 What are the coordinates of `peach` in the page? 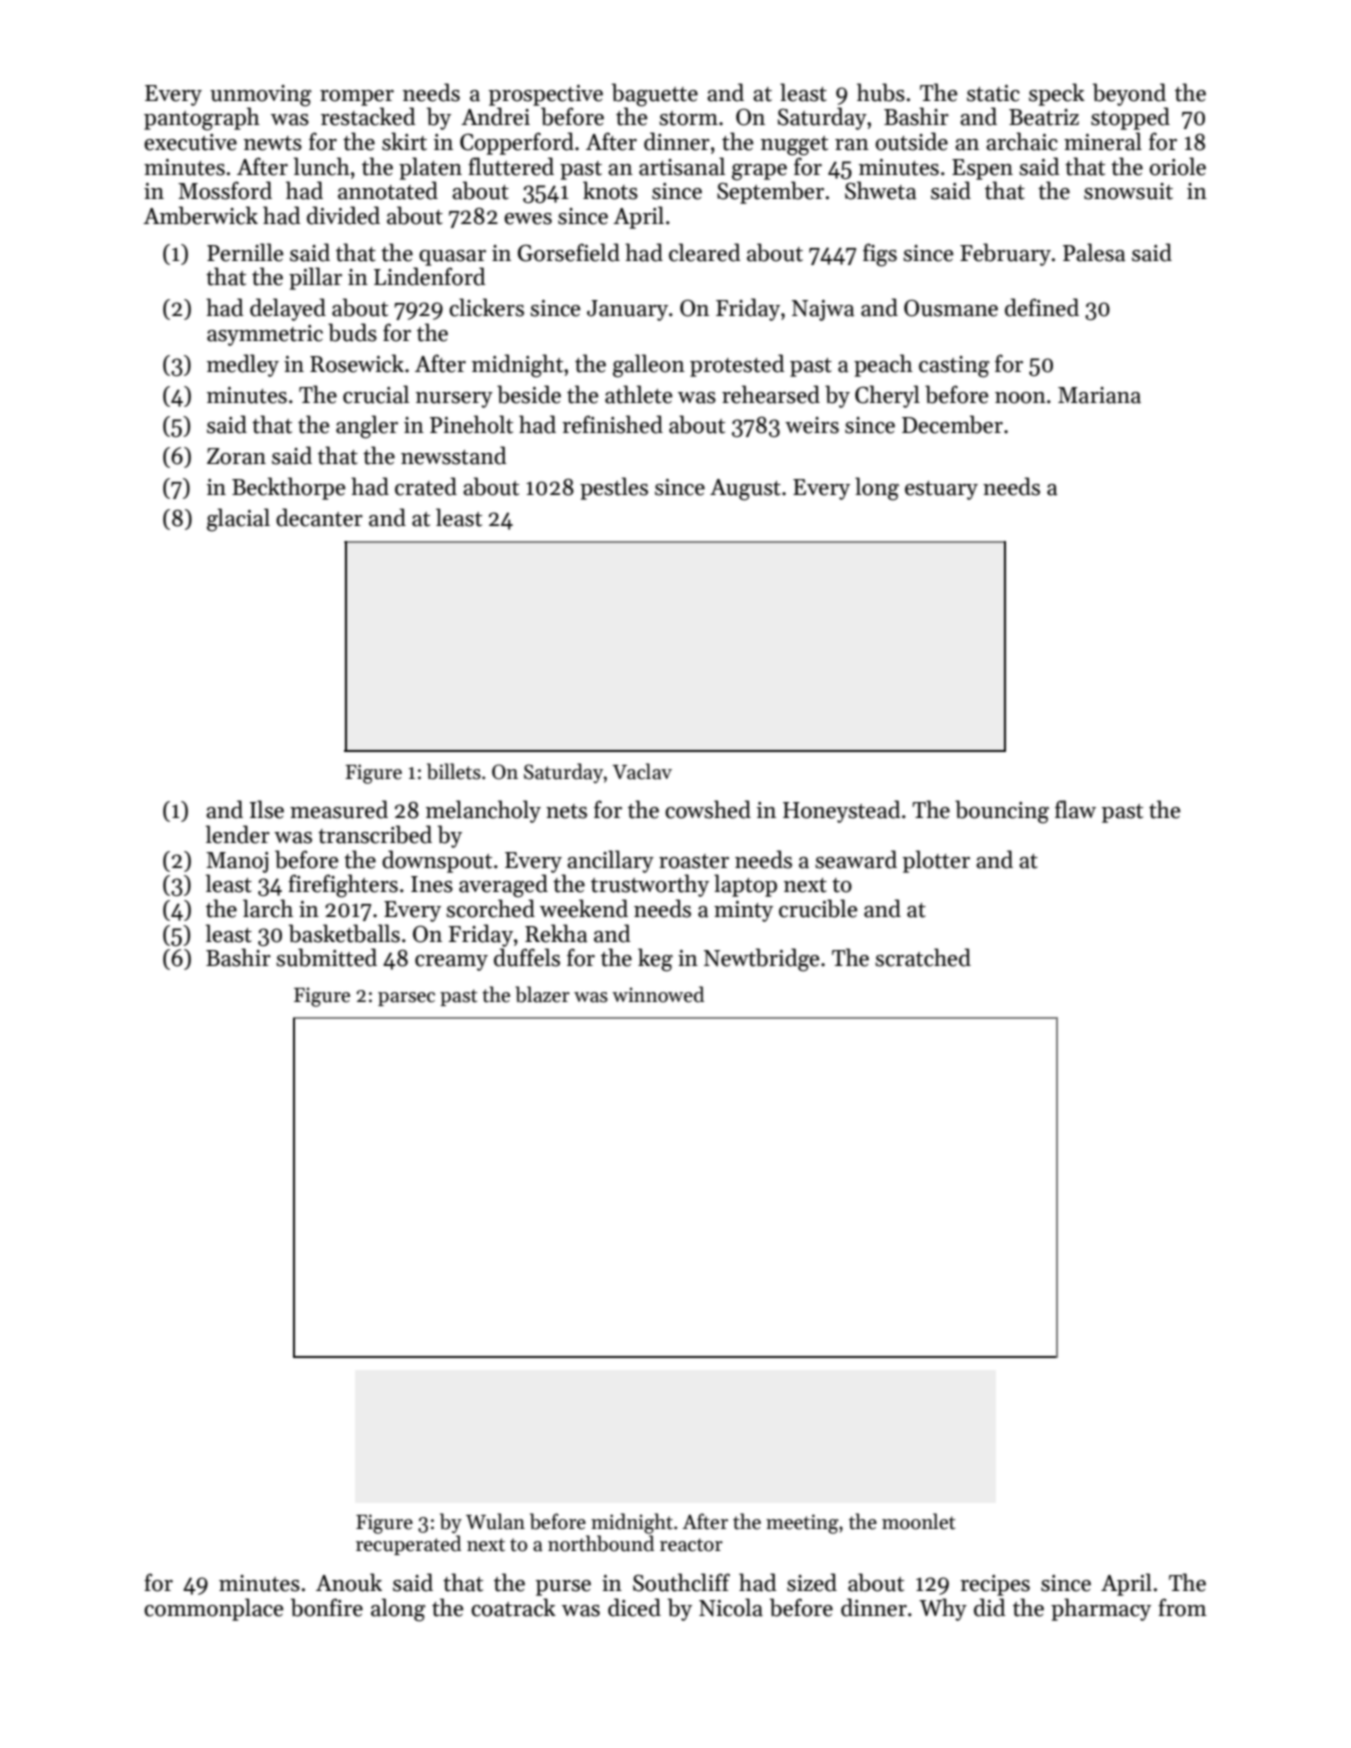 It's located at (883, 365).
